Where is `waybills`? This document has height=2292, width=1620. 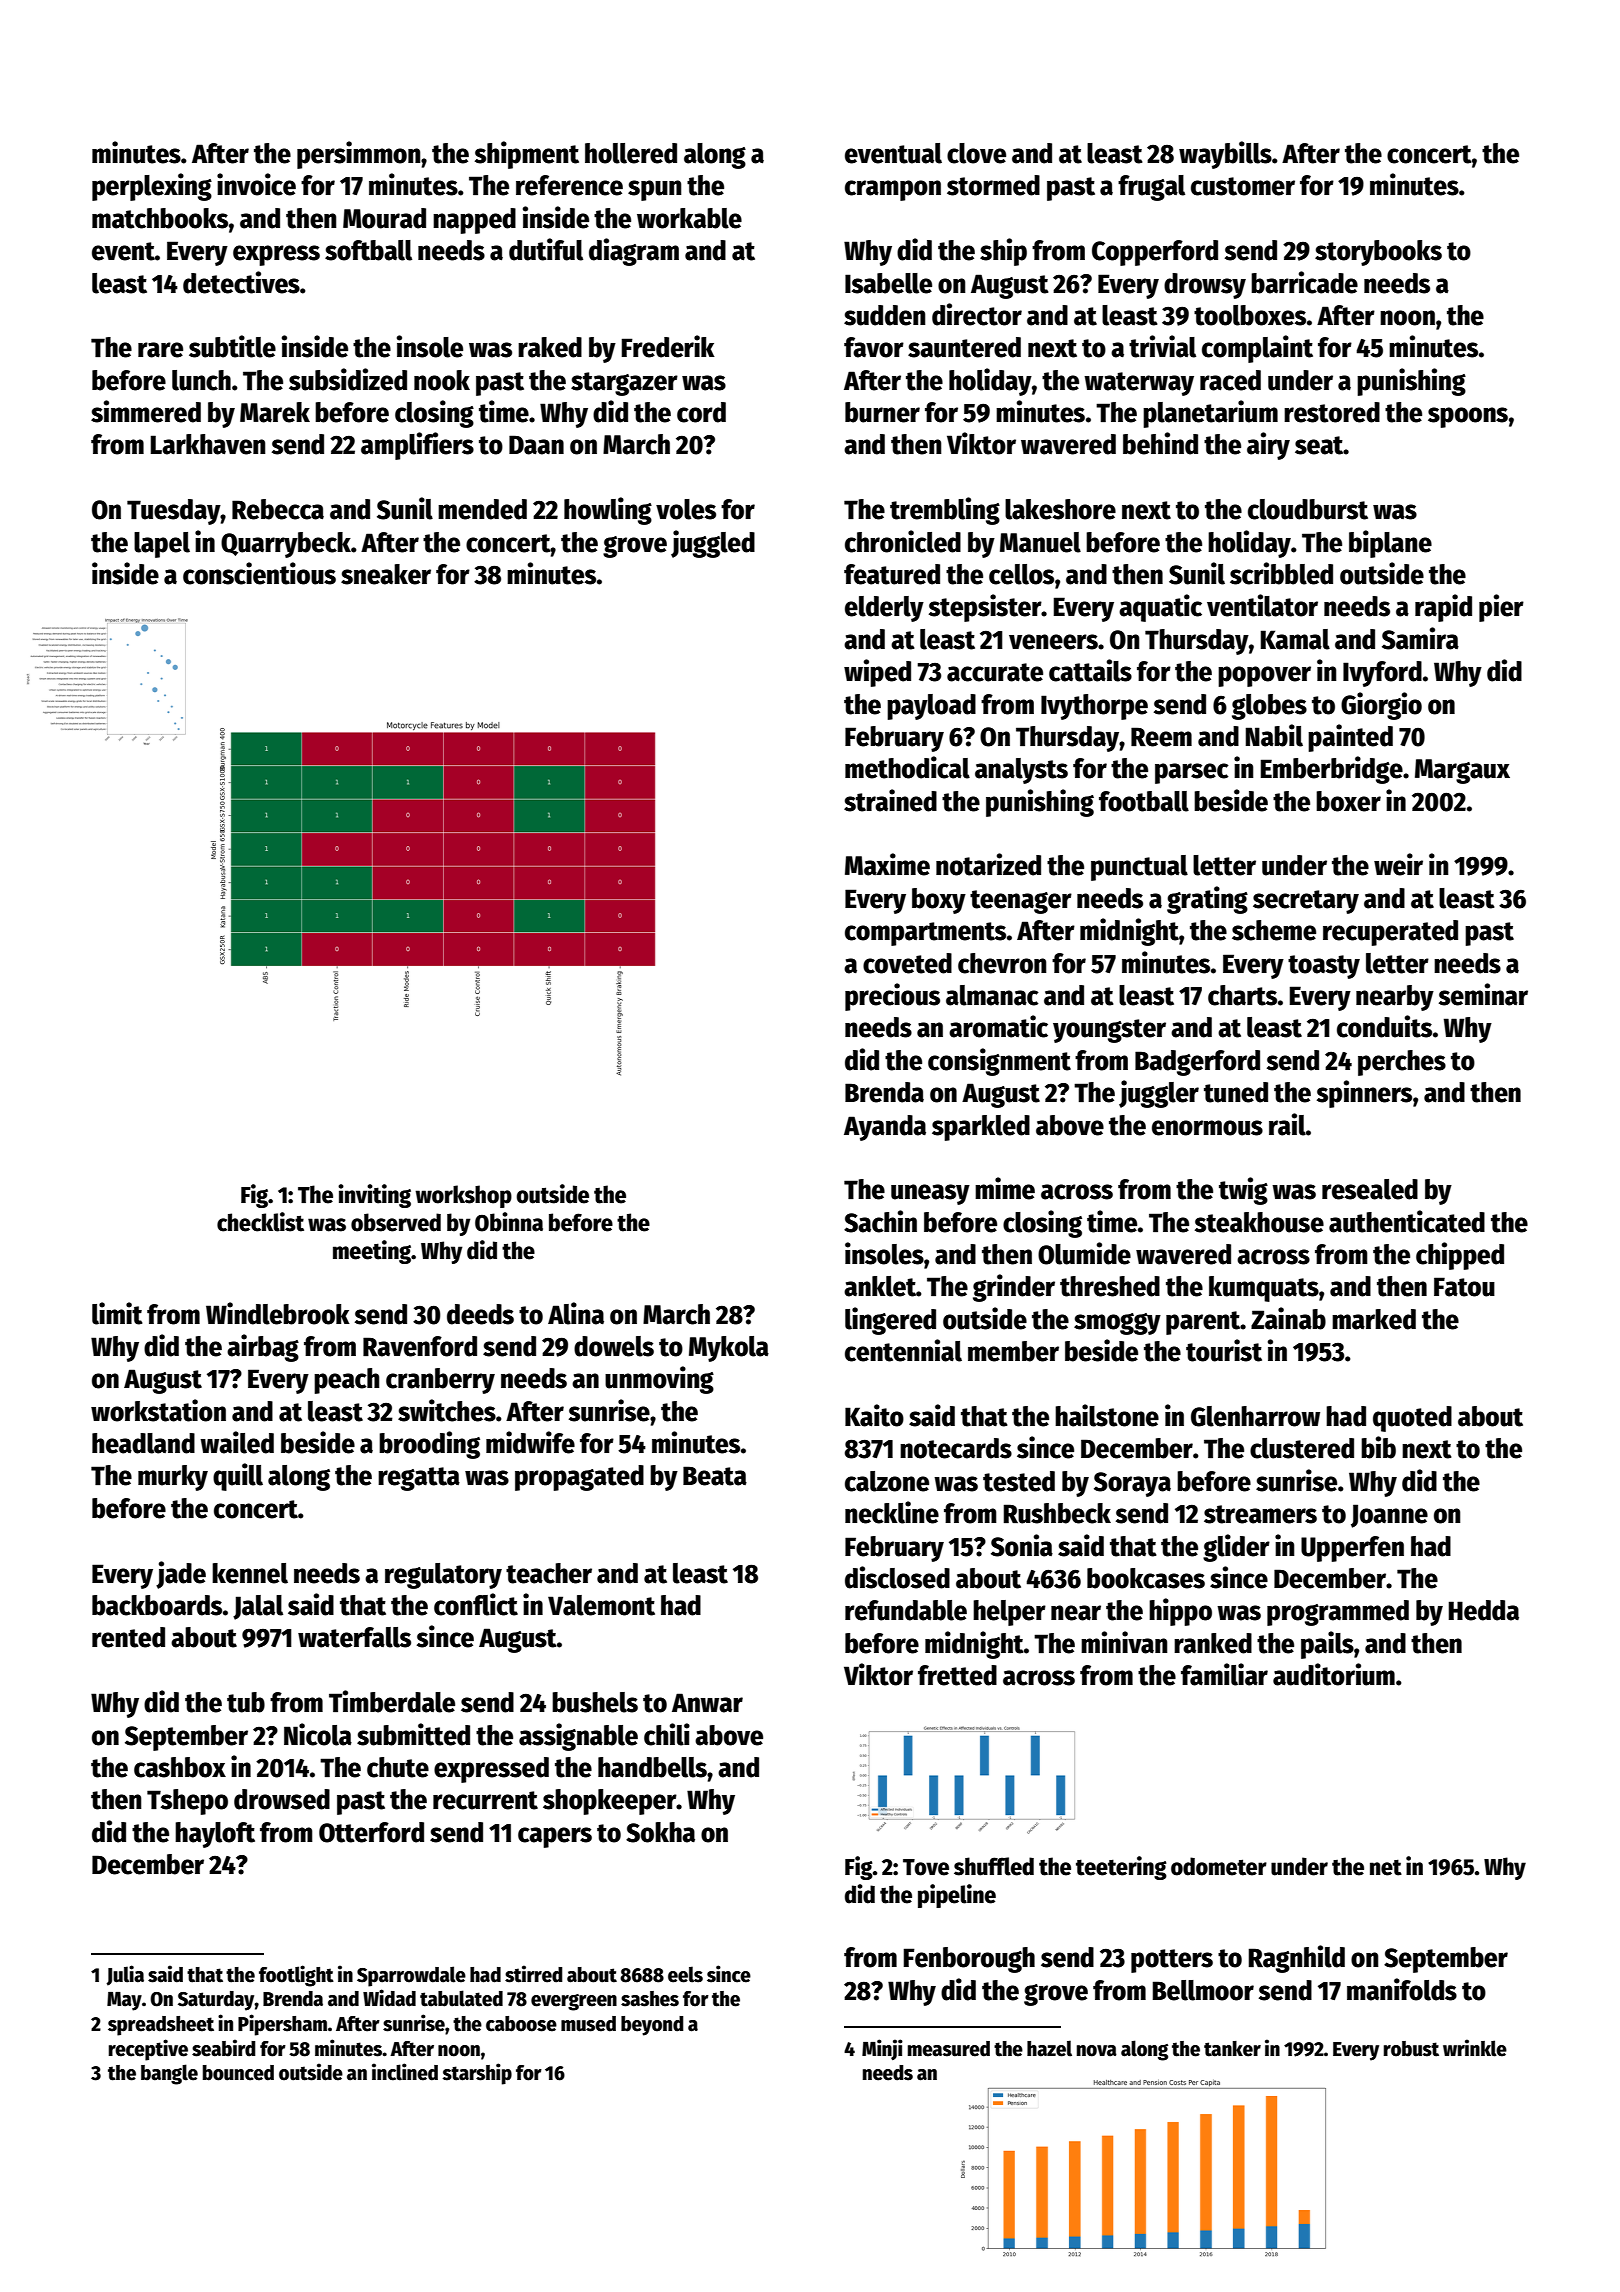
waybills is located at coordinates (1225, 155).
